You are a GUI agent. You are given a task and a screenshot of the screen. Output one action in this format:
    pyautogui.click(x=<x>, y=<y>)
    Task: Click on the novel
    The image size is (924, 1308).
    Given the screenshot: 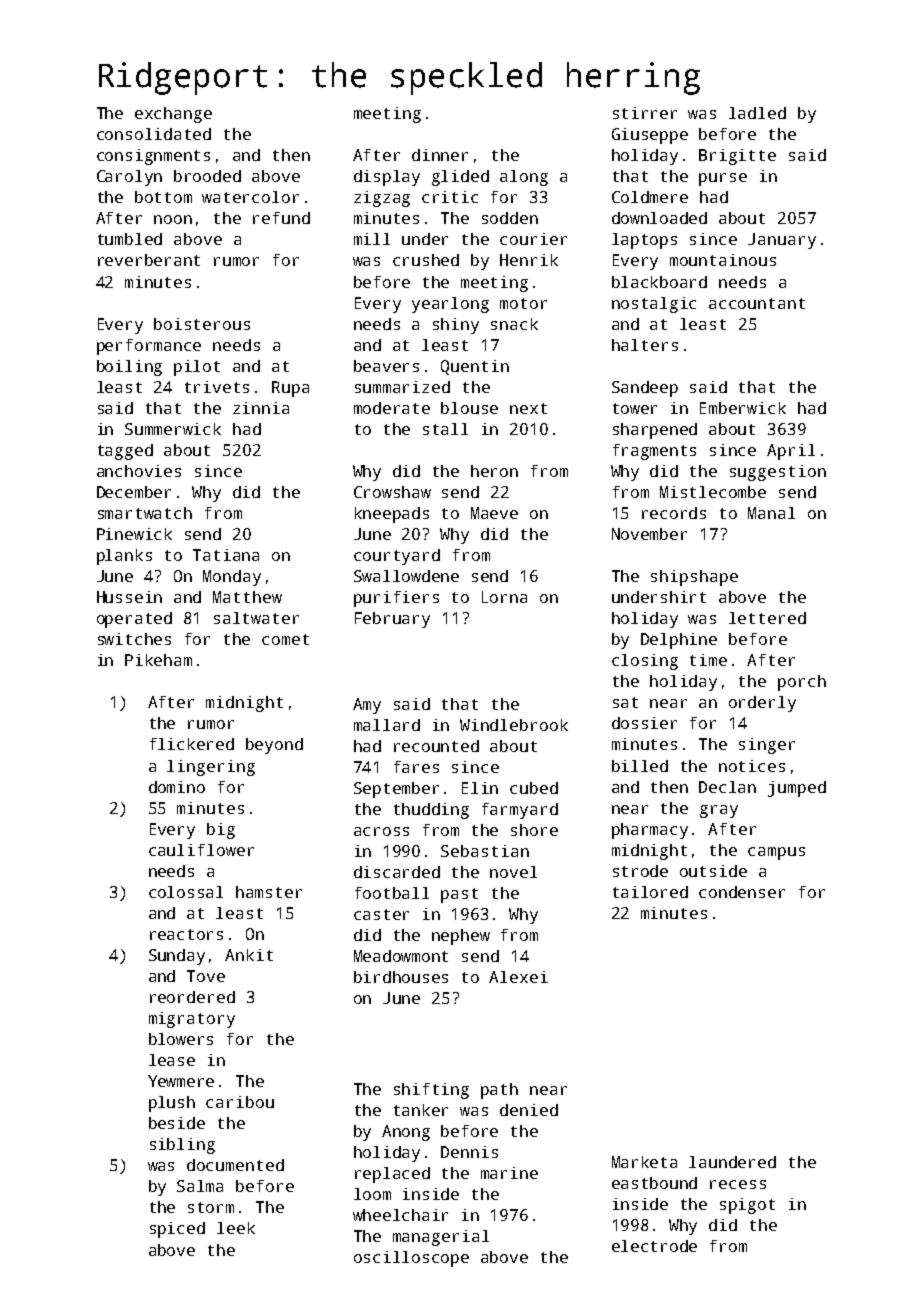 What is the action you would take?
    pyautogui.click(x=513, y=872)
